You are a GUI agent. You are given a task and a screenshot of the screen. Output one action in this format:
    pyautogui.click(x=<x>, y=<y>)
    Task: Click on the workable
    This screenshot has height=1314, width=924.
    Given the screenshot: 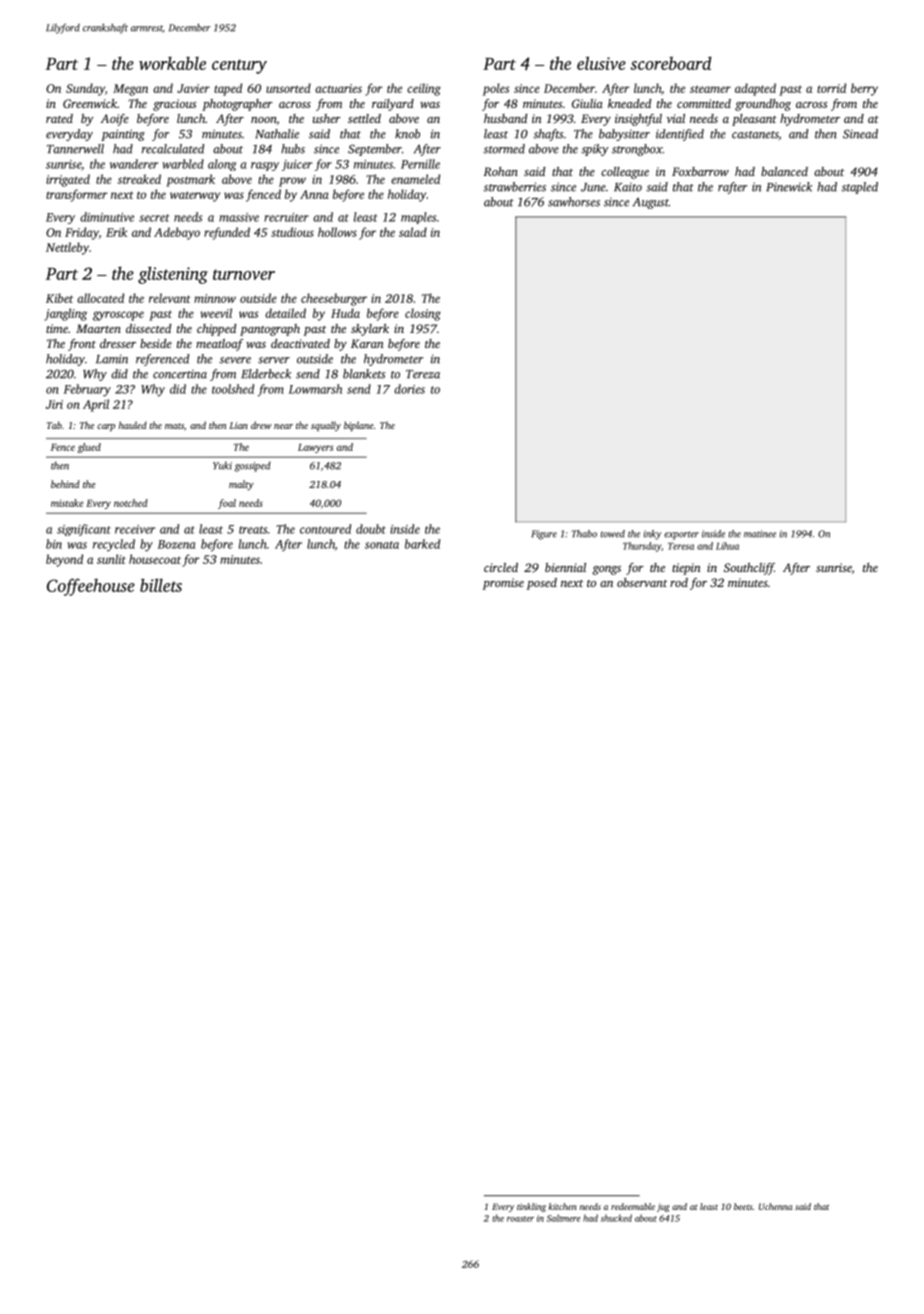 What is the action you would take?
    pyautogui.click(x=172, y=63)
